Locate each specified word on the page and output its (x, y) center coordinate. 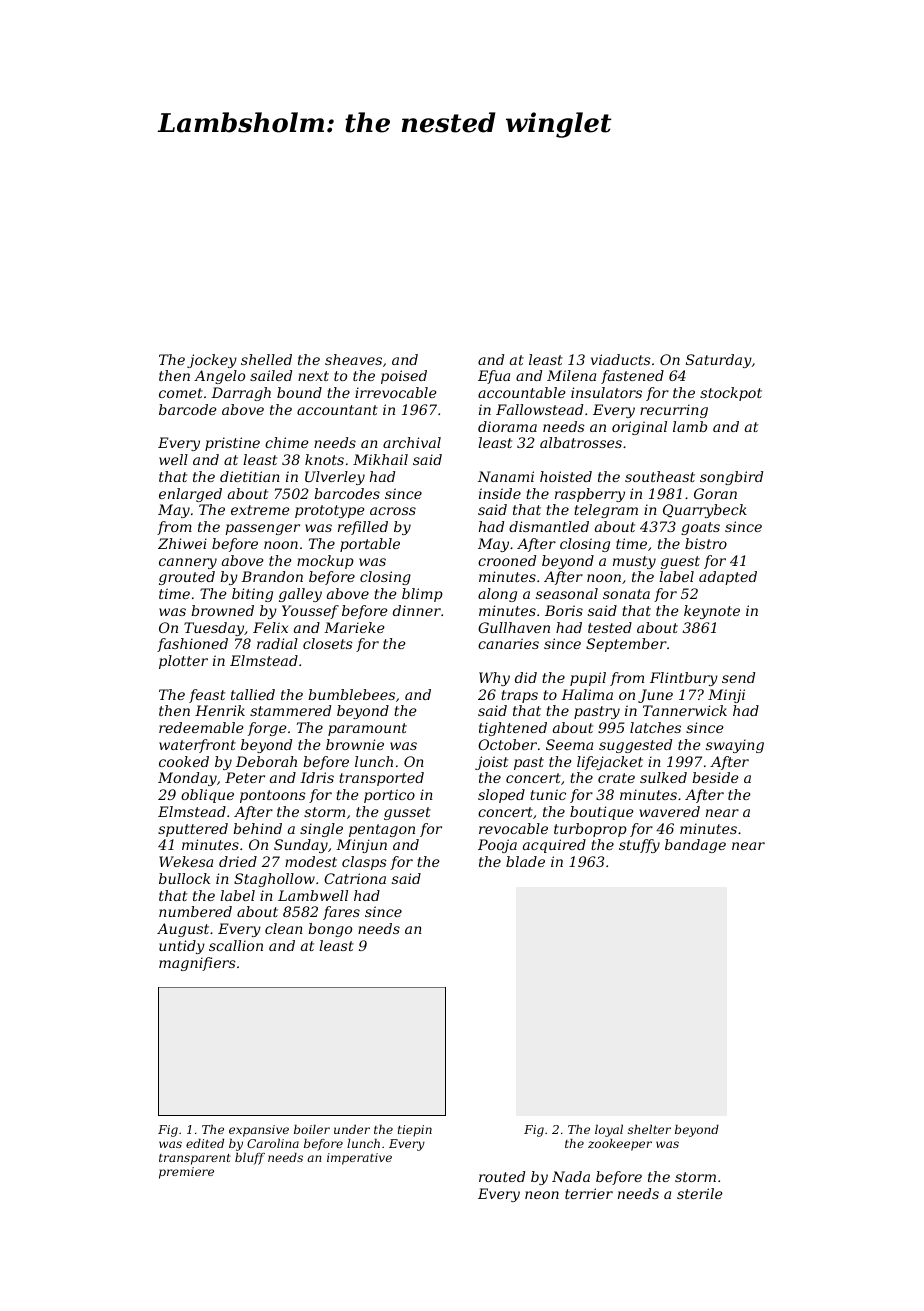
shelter (649, 1129)
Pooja (497, 846)
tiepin (415, 1131)
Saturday (719, 361)
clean (284, 928)
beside (715, 777)
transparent (195, 1159)
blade (525, 861)
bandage (695, 846)
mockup (325, 562)
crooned (507, 560)
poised (404, 377)
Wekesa (186, 861)
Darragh (241, 394)
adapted (728, 578)
